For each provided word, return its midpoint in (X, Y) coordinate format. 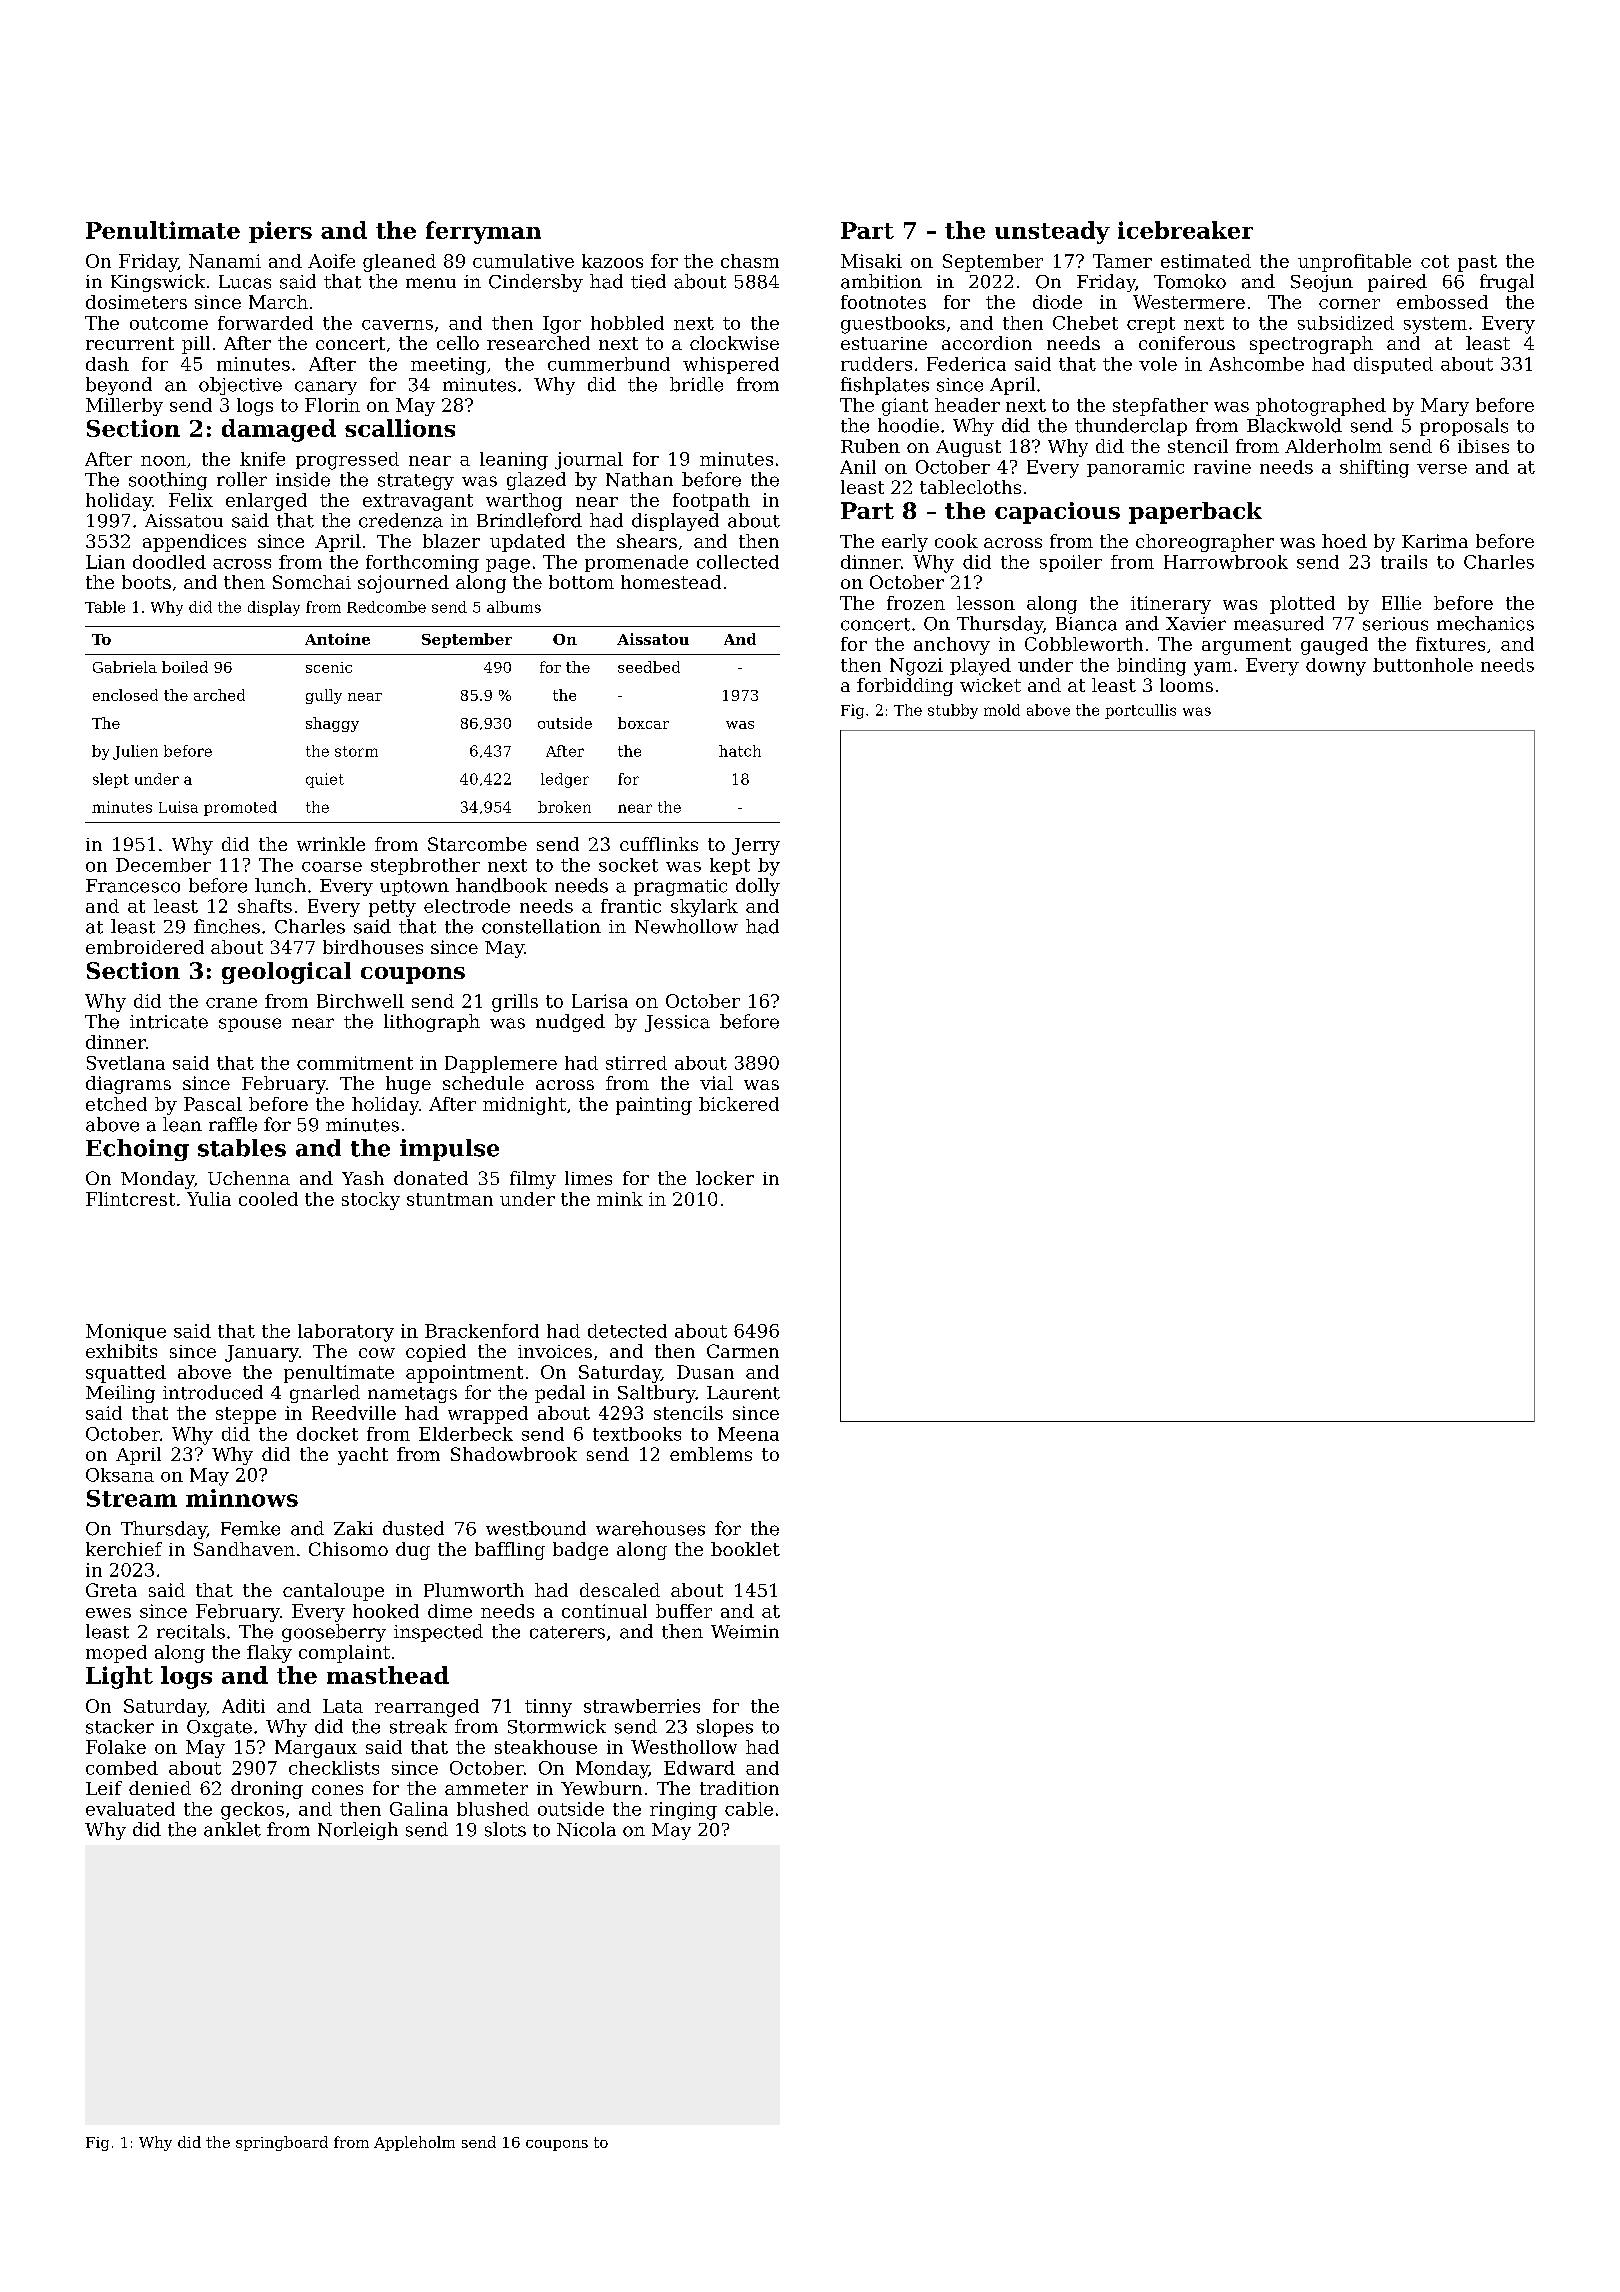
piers (280, 232)
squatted (126, 1374)
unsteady (1052, 232)
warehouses (650, 1528)
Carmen (743, 1351)
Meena (748, 1434)
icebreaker (1185, 230)
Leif (104, 1788)
